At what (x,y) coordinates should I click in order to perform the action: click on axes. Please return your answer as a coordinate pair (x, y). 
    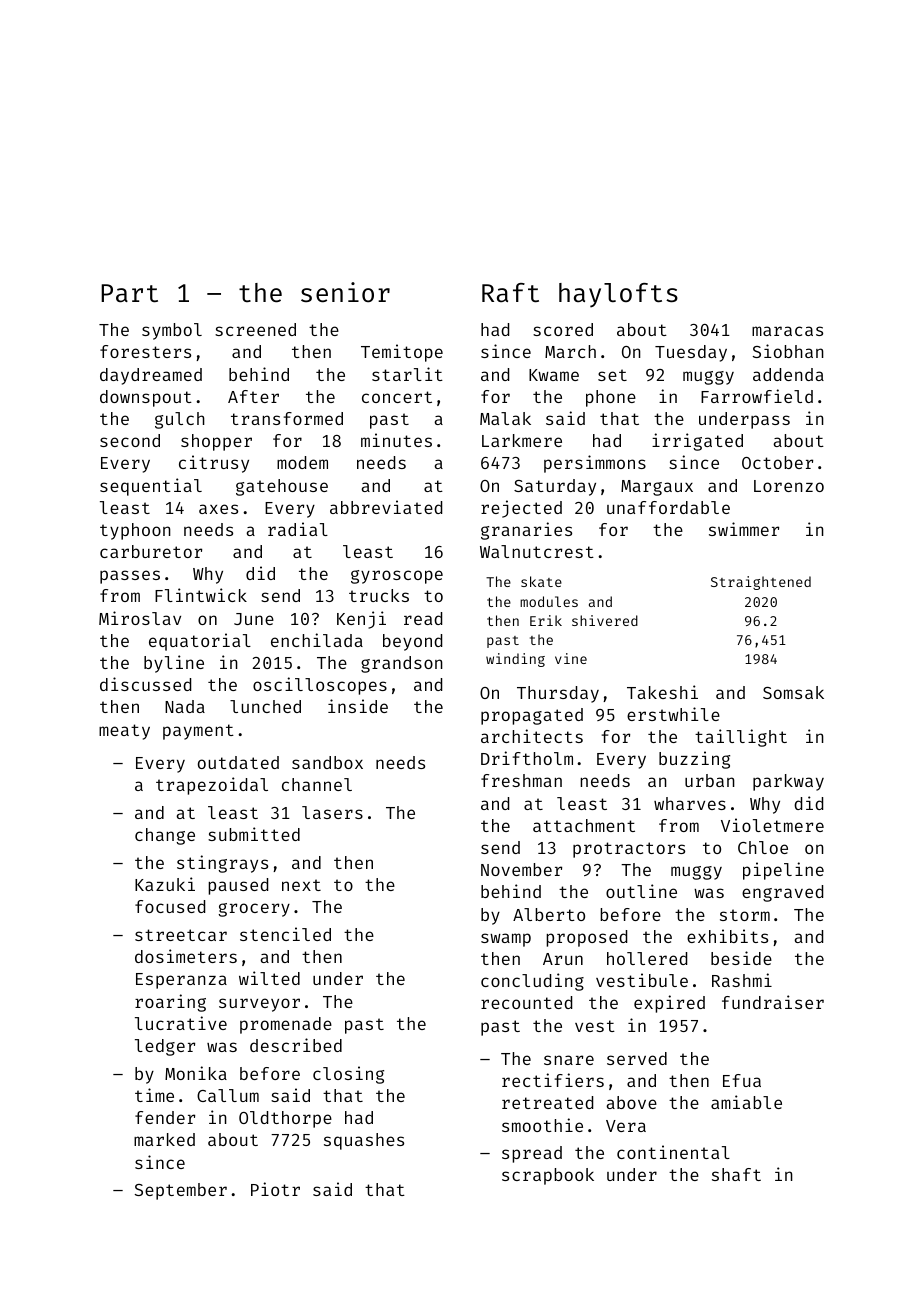
    Looking at the image, I should click on (218, 509).
